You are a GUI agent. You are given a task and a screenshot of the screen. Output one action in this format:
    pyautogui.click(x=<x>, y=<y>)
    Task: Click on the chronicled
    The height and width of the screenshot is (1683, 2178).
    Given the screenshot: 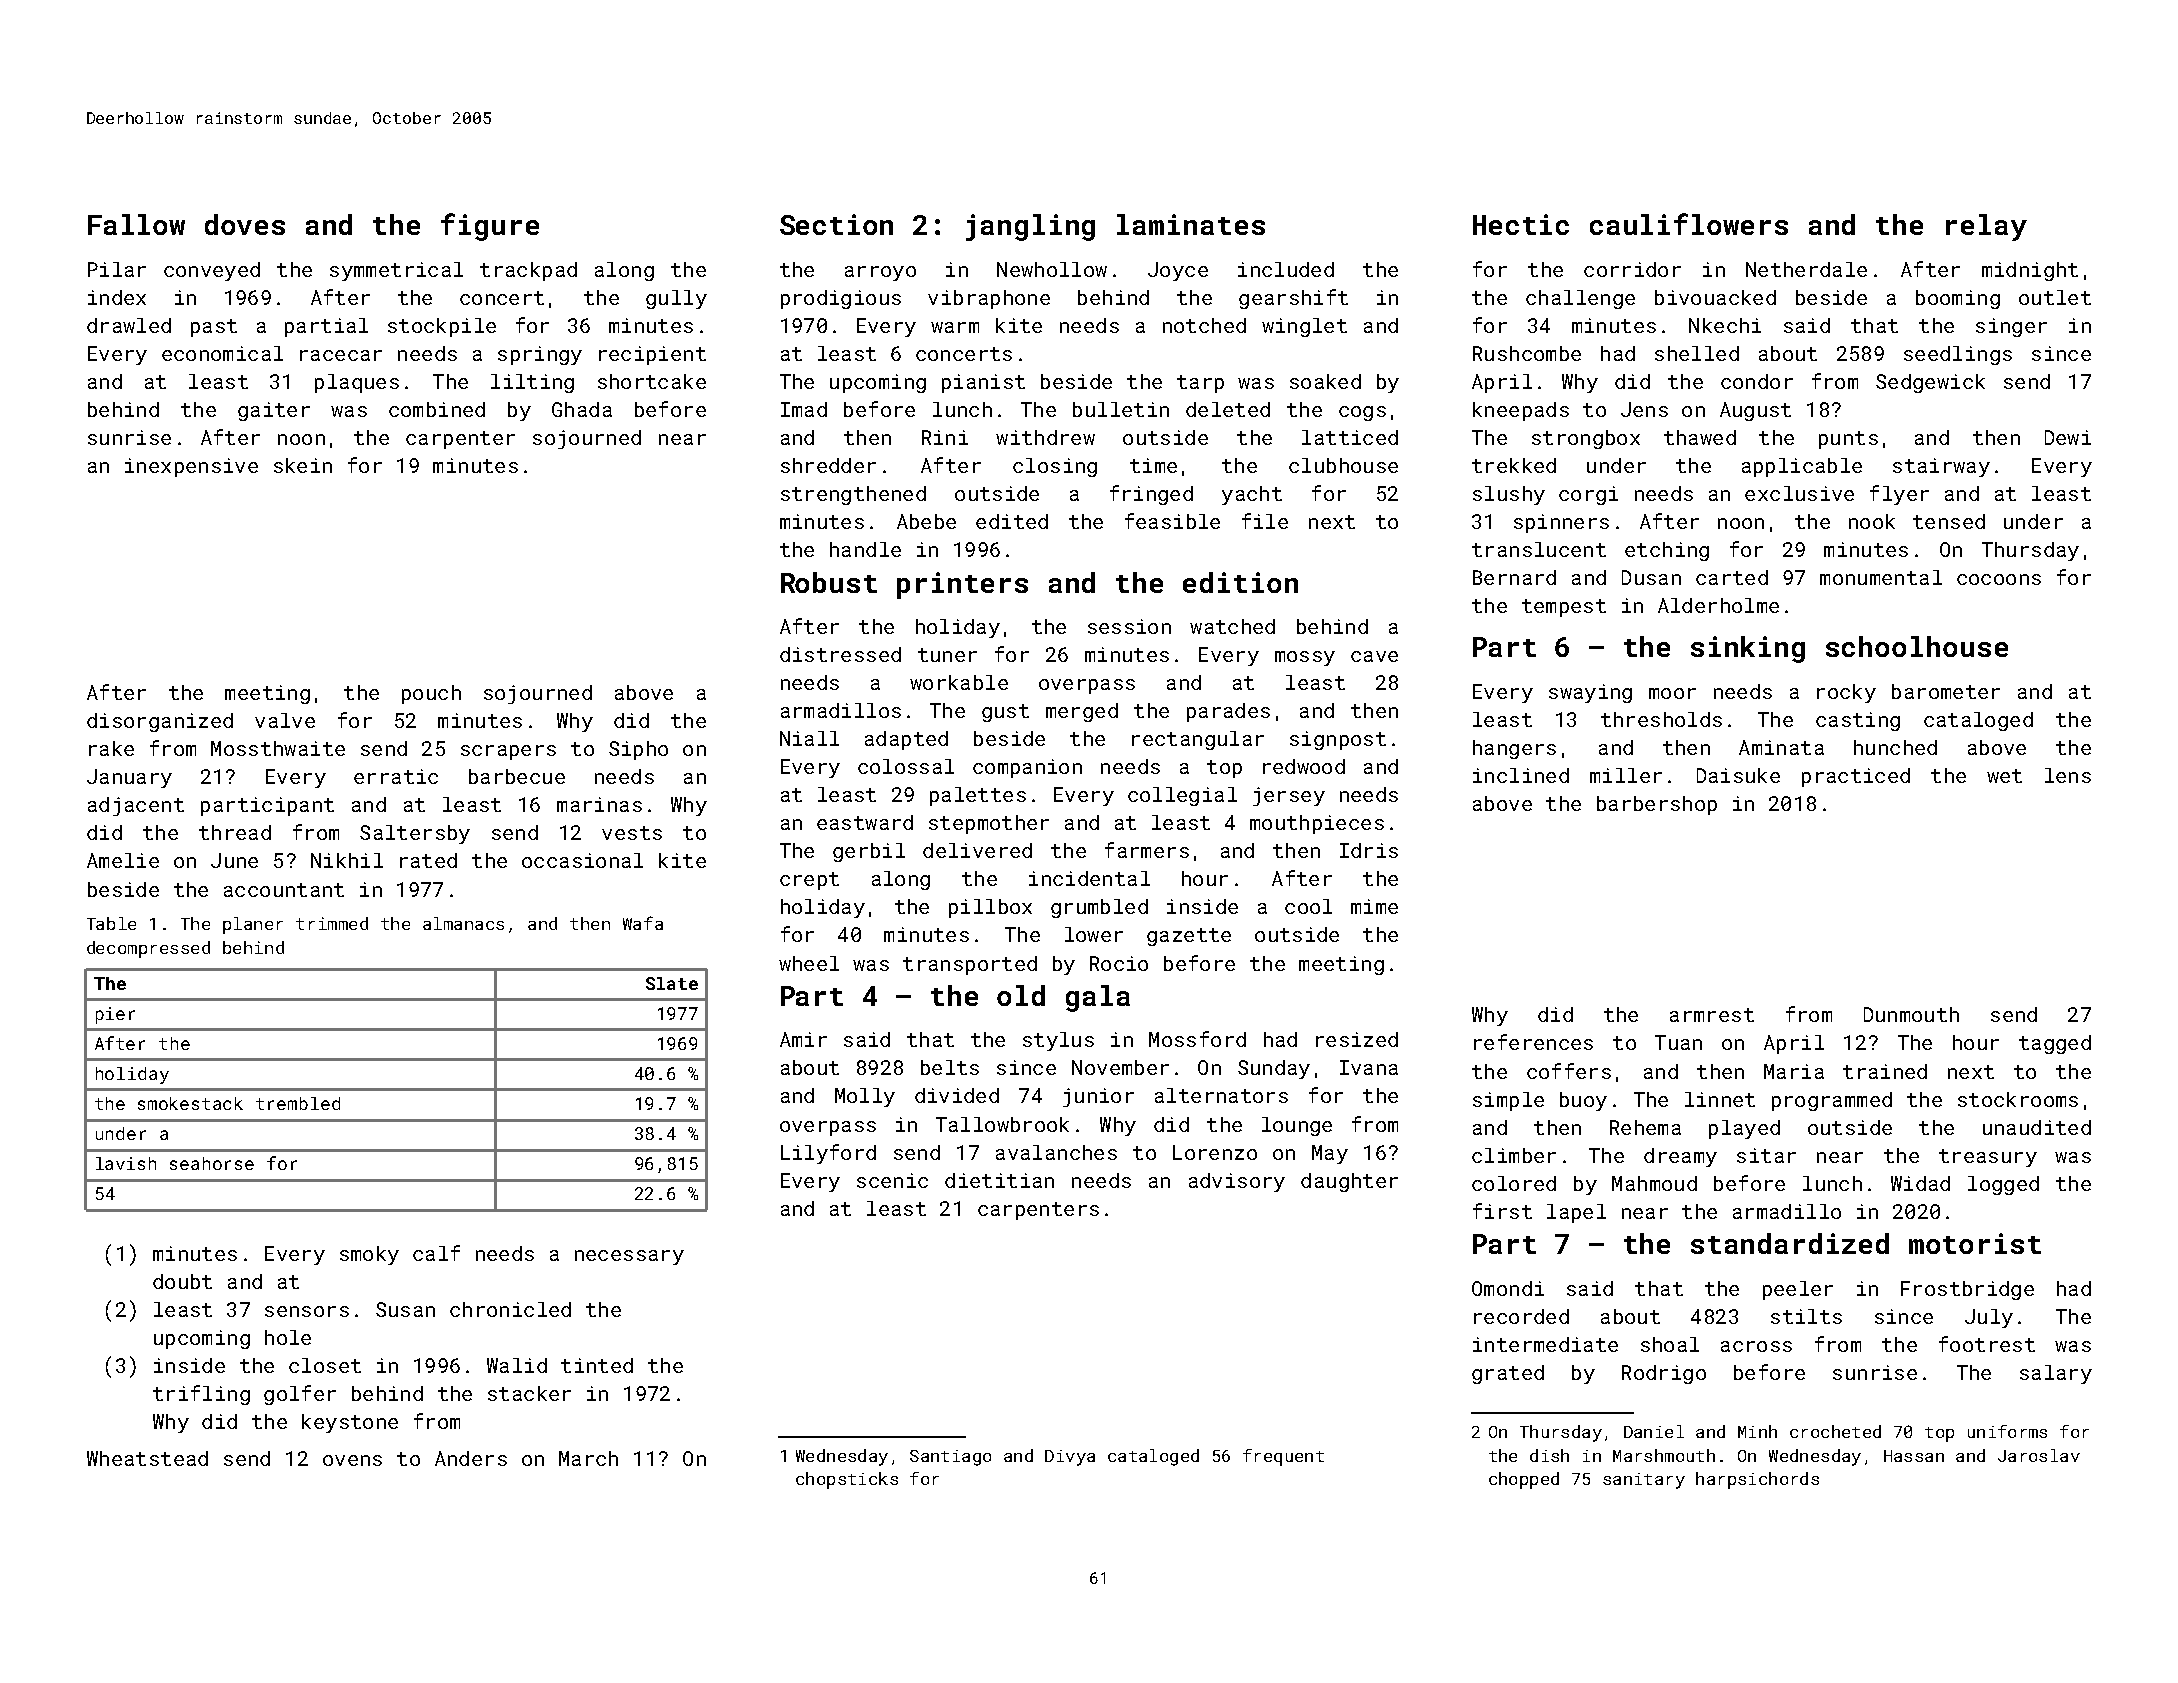 What is the action you would take?
    pyautogui.click(x=510, y=1309)
